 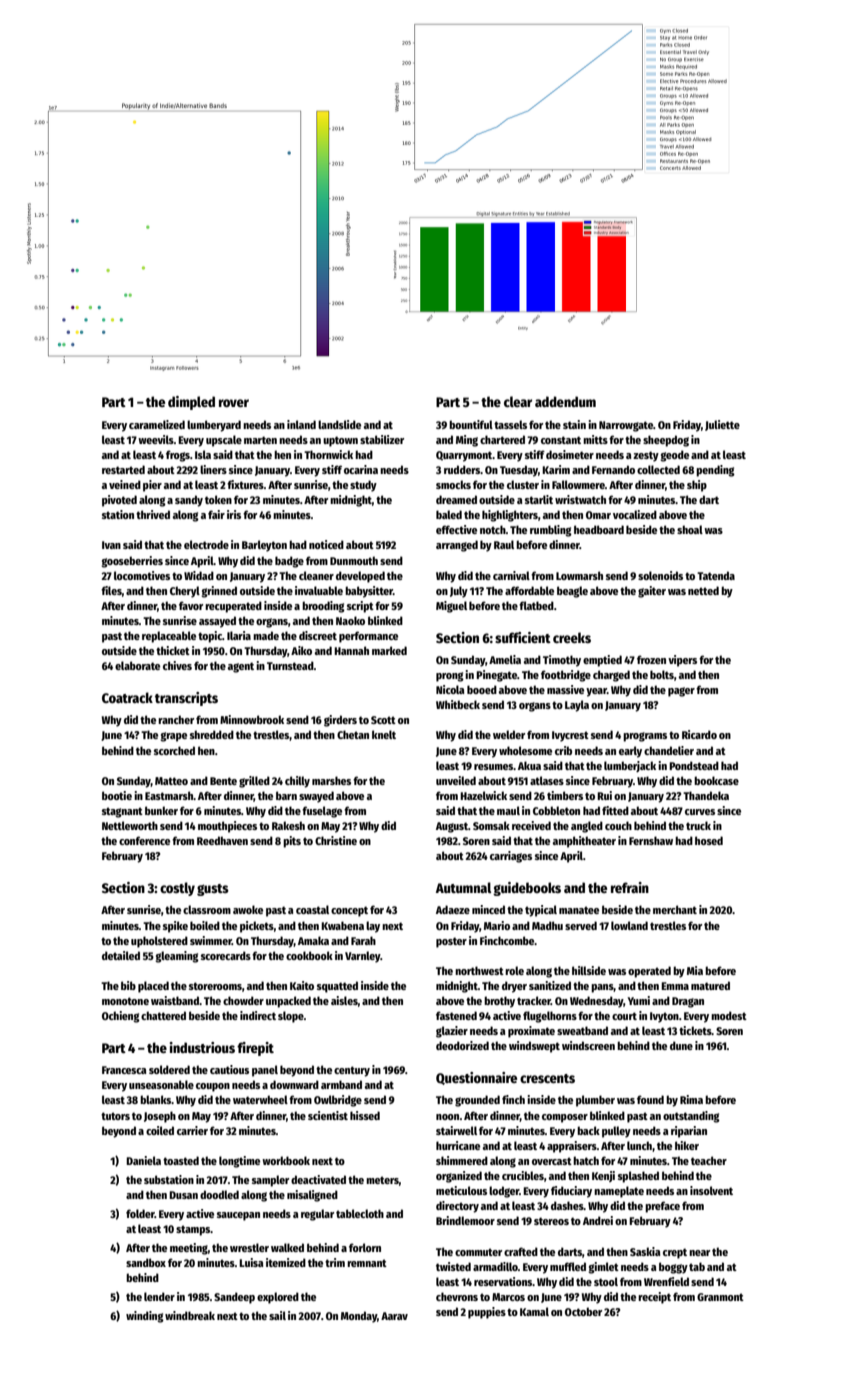 What do you see at coordinates (251, 1262) in the screenshot?
I see `Luisa` at bounding box center [251, 1262].
